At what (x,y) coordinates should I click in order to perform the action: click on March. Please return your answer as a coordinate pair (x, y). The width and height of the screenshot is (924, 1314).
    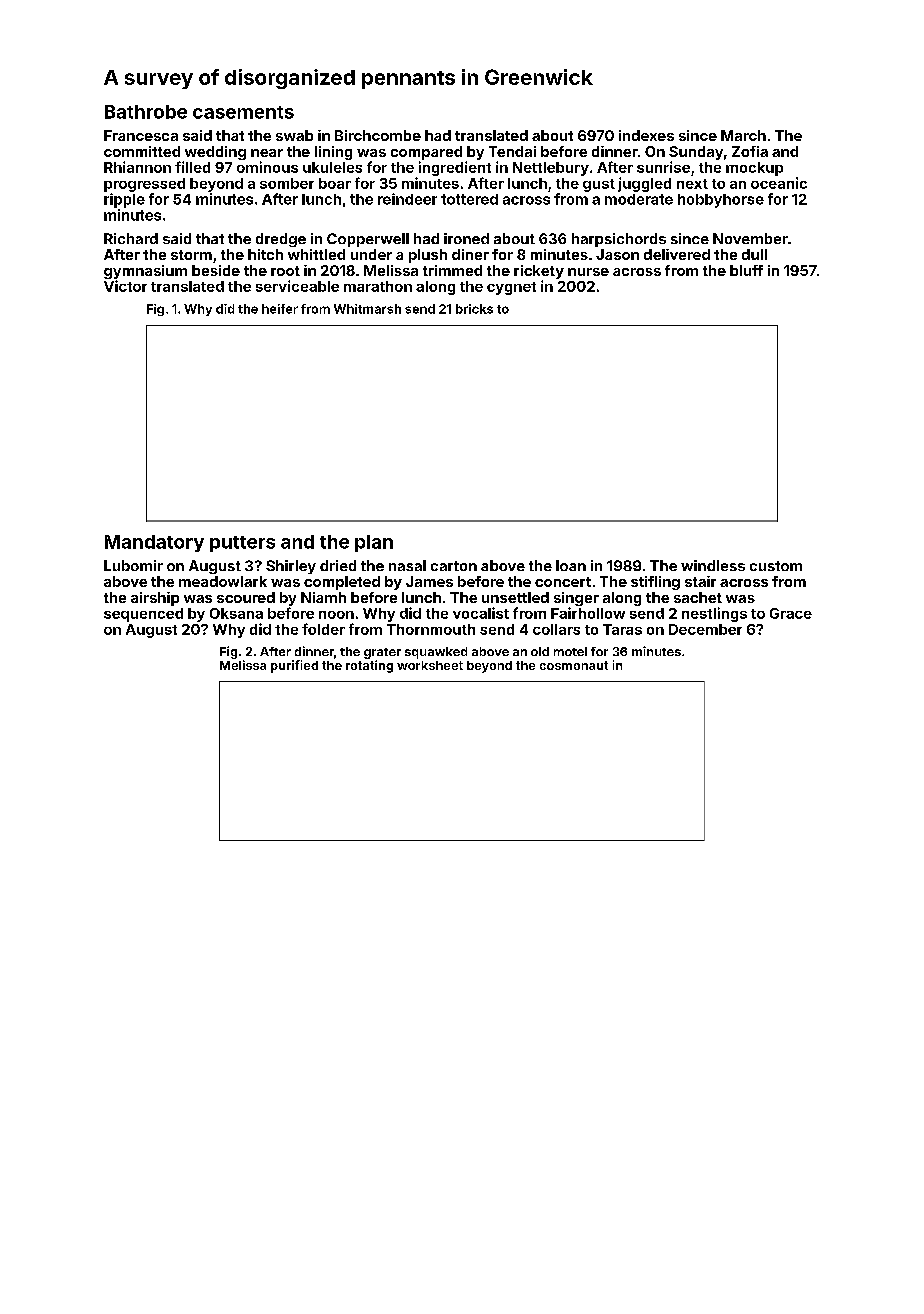
    Looking at the image, I should click on (743, 135).
